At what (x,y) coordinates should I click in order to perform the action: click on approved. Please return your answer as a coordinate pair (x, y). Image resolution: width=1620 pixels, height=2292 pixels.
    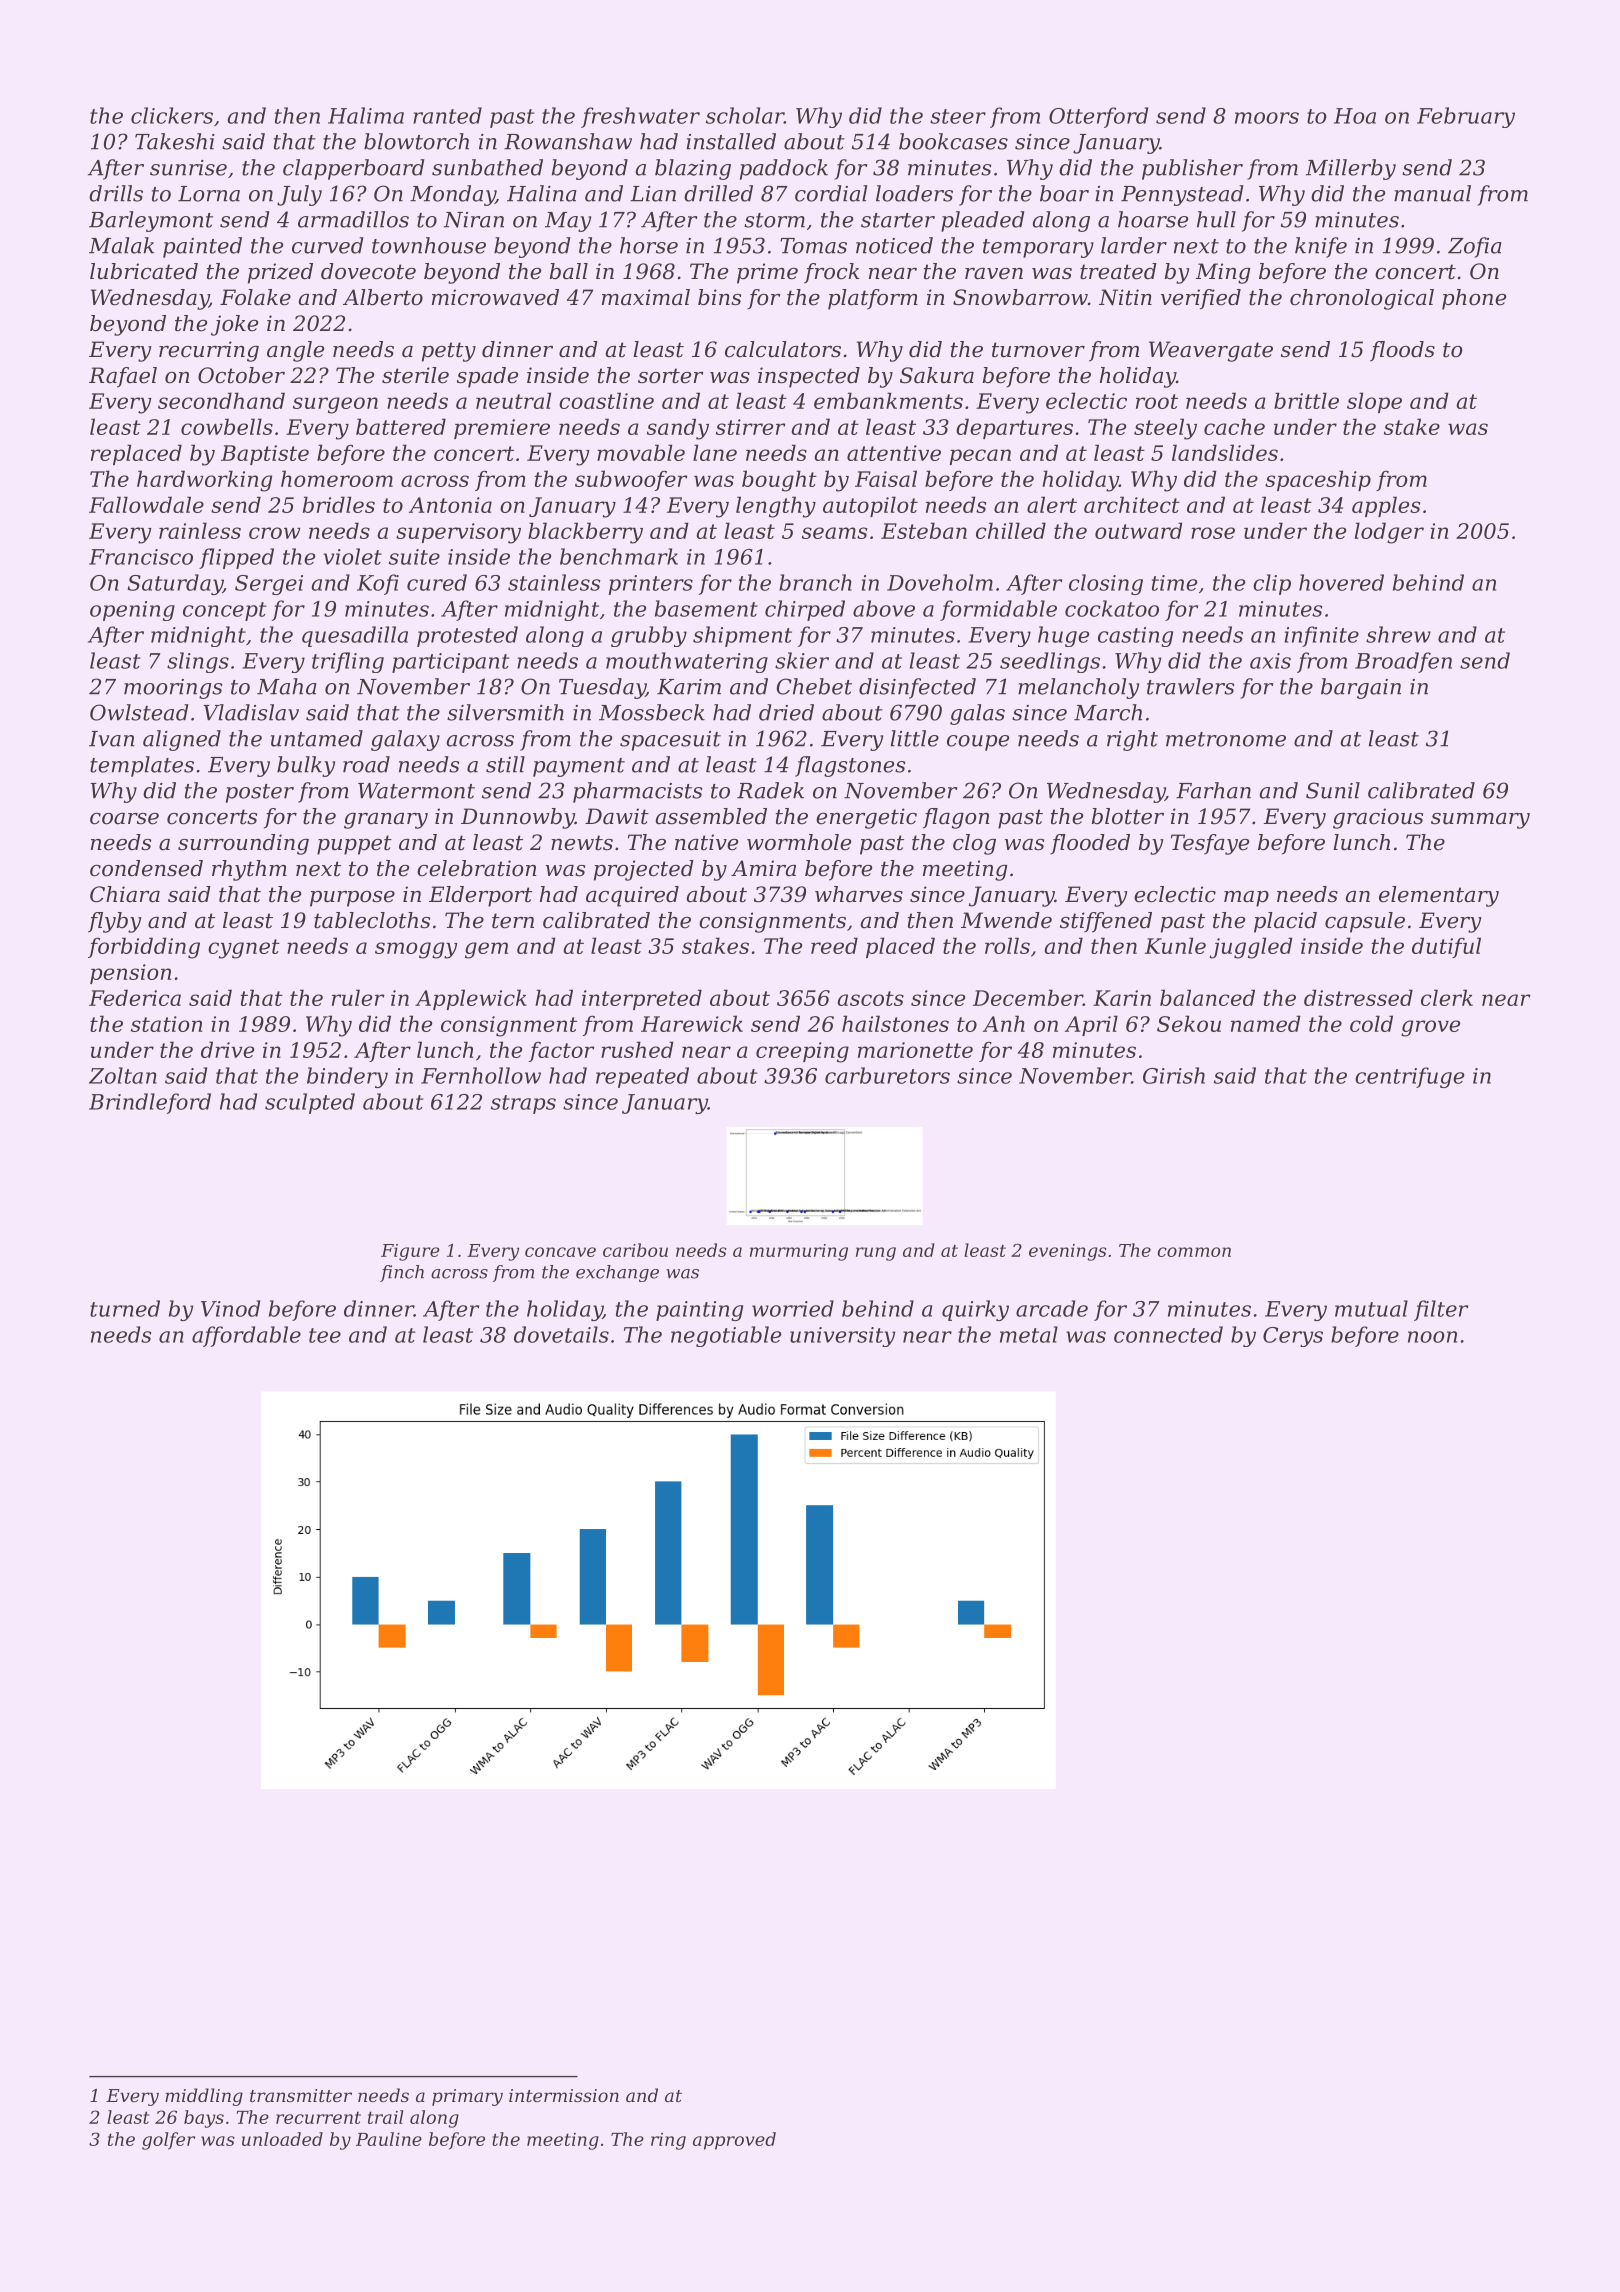
    Looking at the image, I should click on (734, 2141).
